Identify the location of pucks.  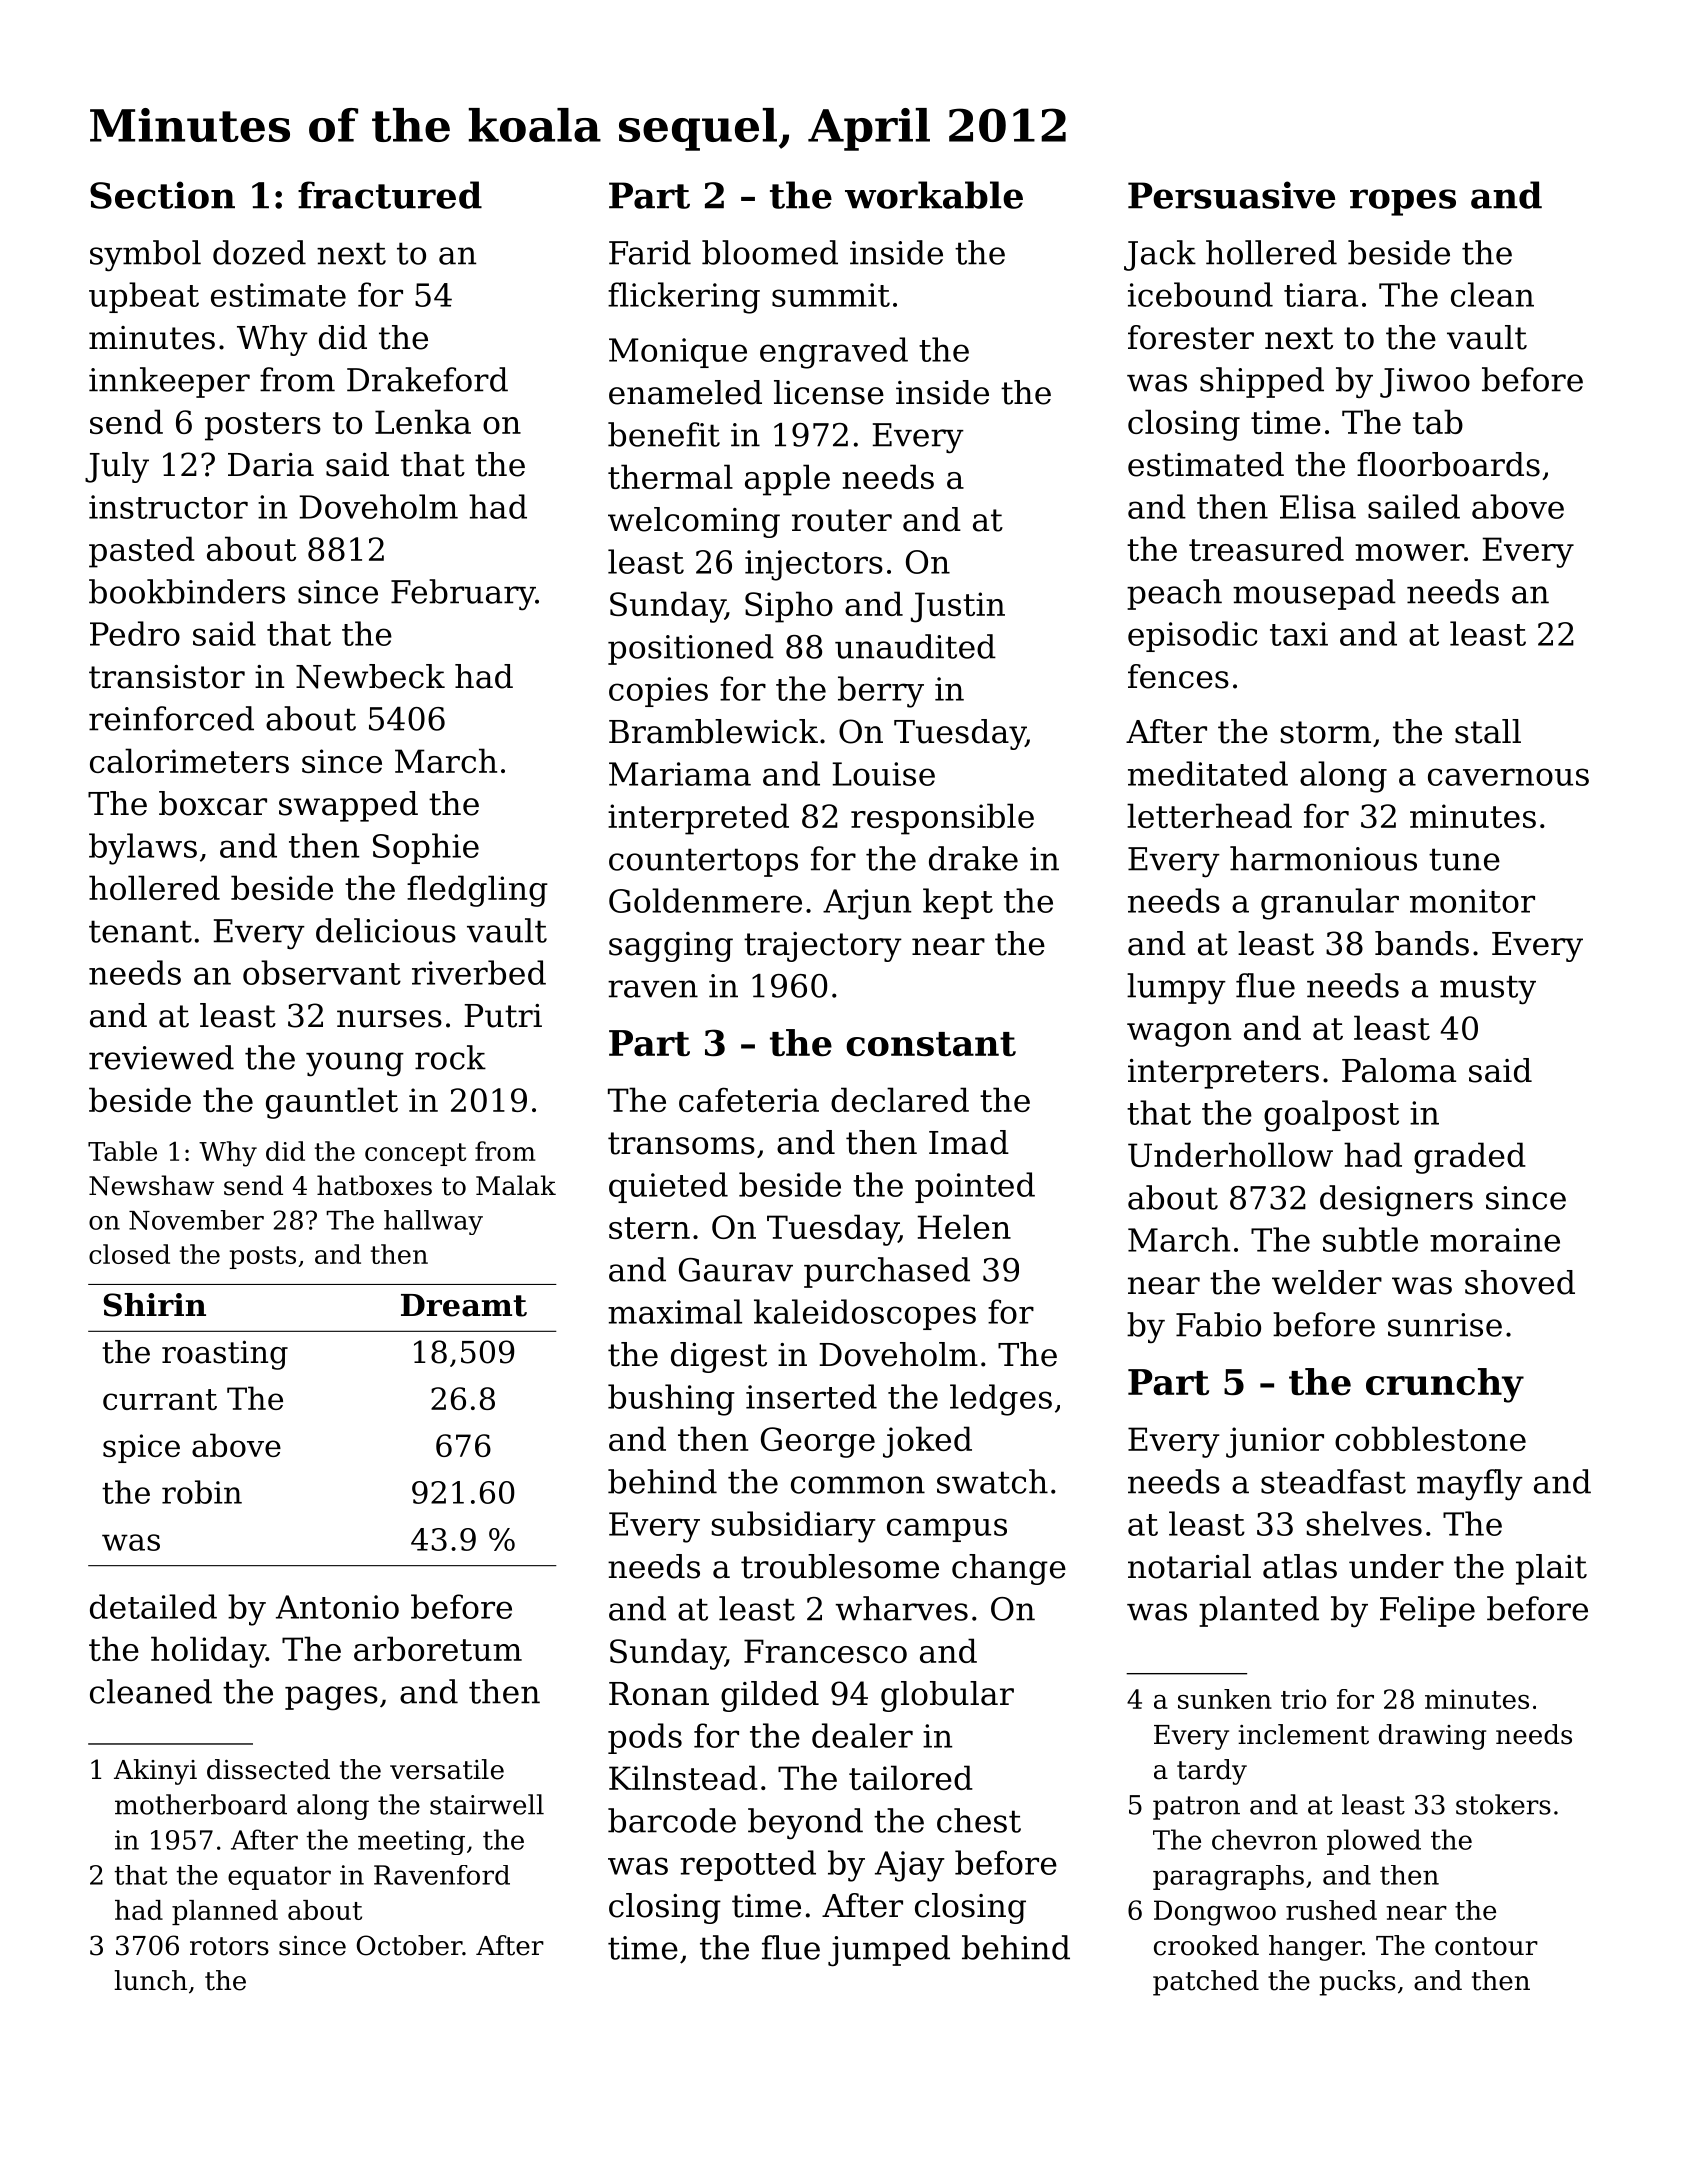
(1358, 1983).
